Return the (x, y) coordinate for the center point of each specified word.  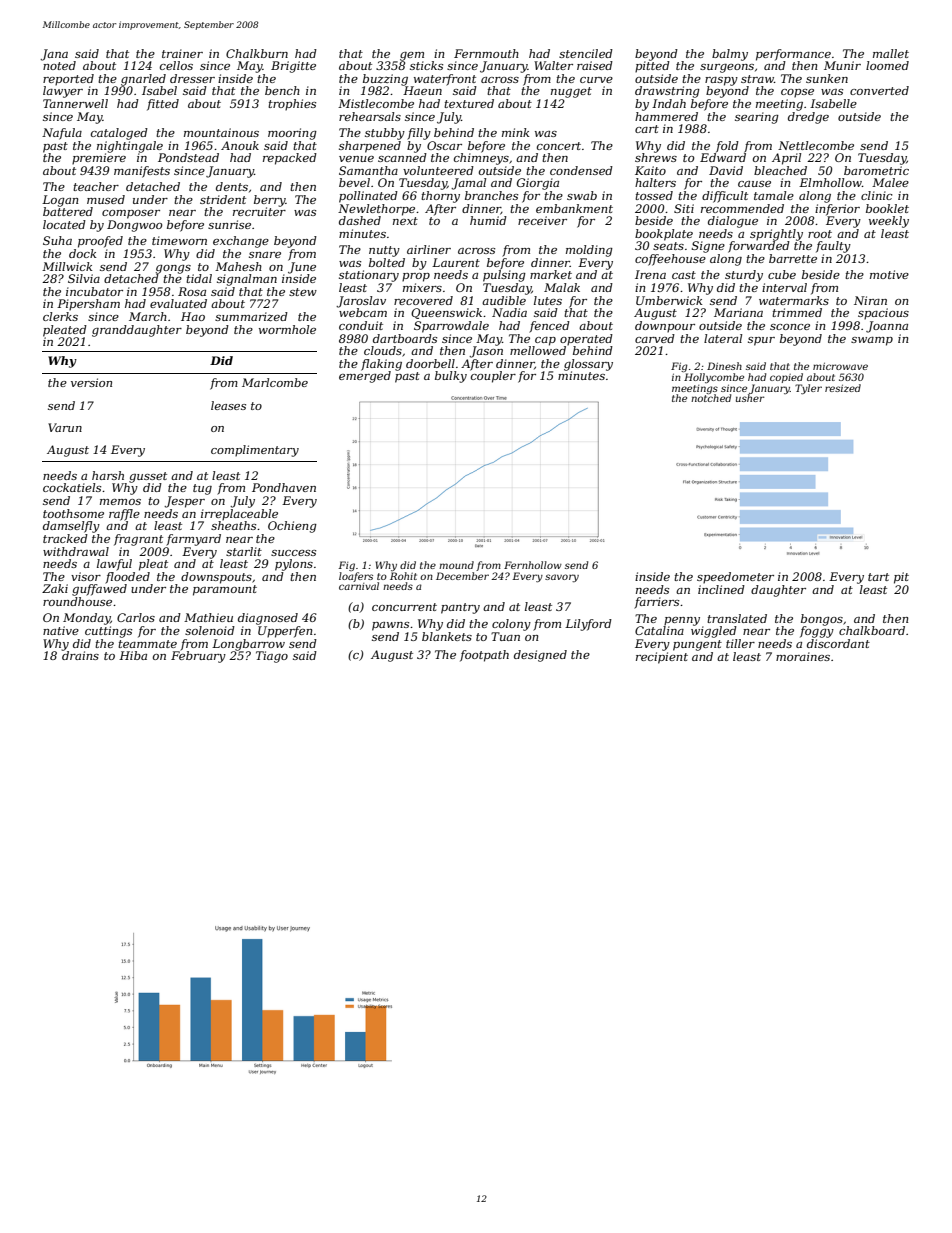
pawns (390, 626)
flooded (127, 578)
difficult (725, 197)
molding (589, 251)
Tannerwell (75, 103)
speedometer (735, 578)
